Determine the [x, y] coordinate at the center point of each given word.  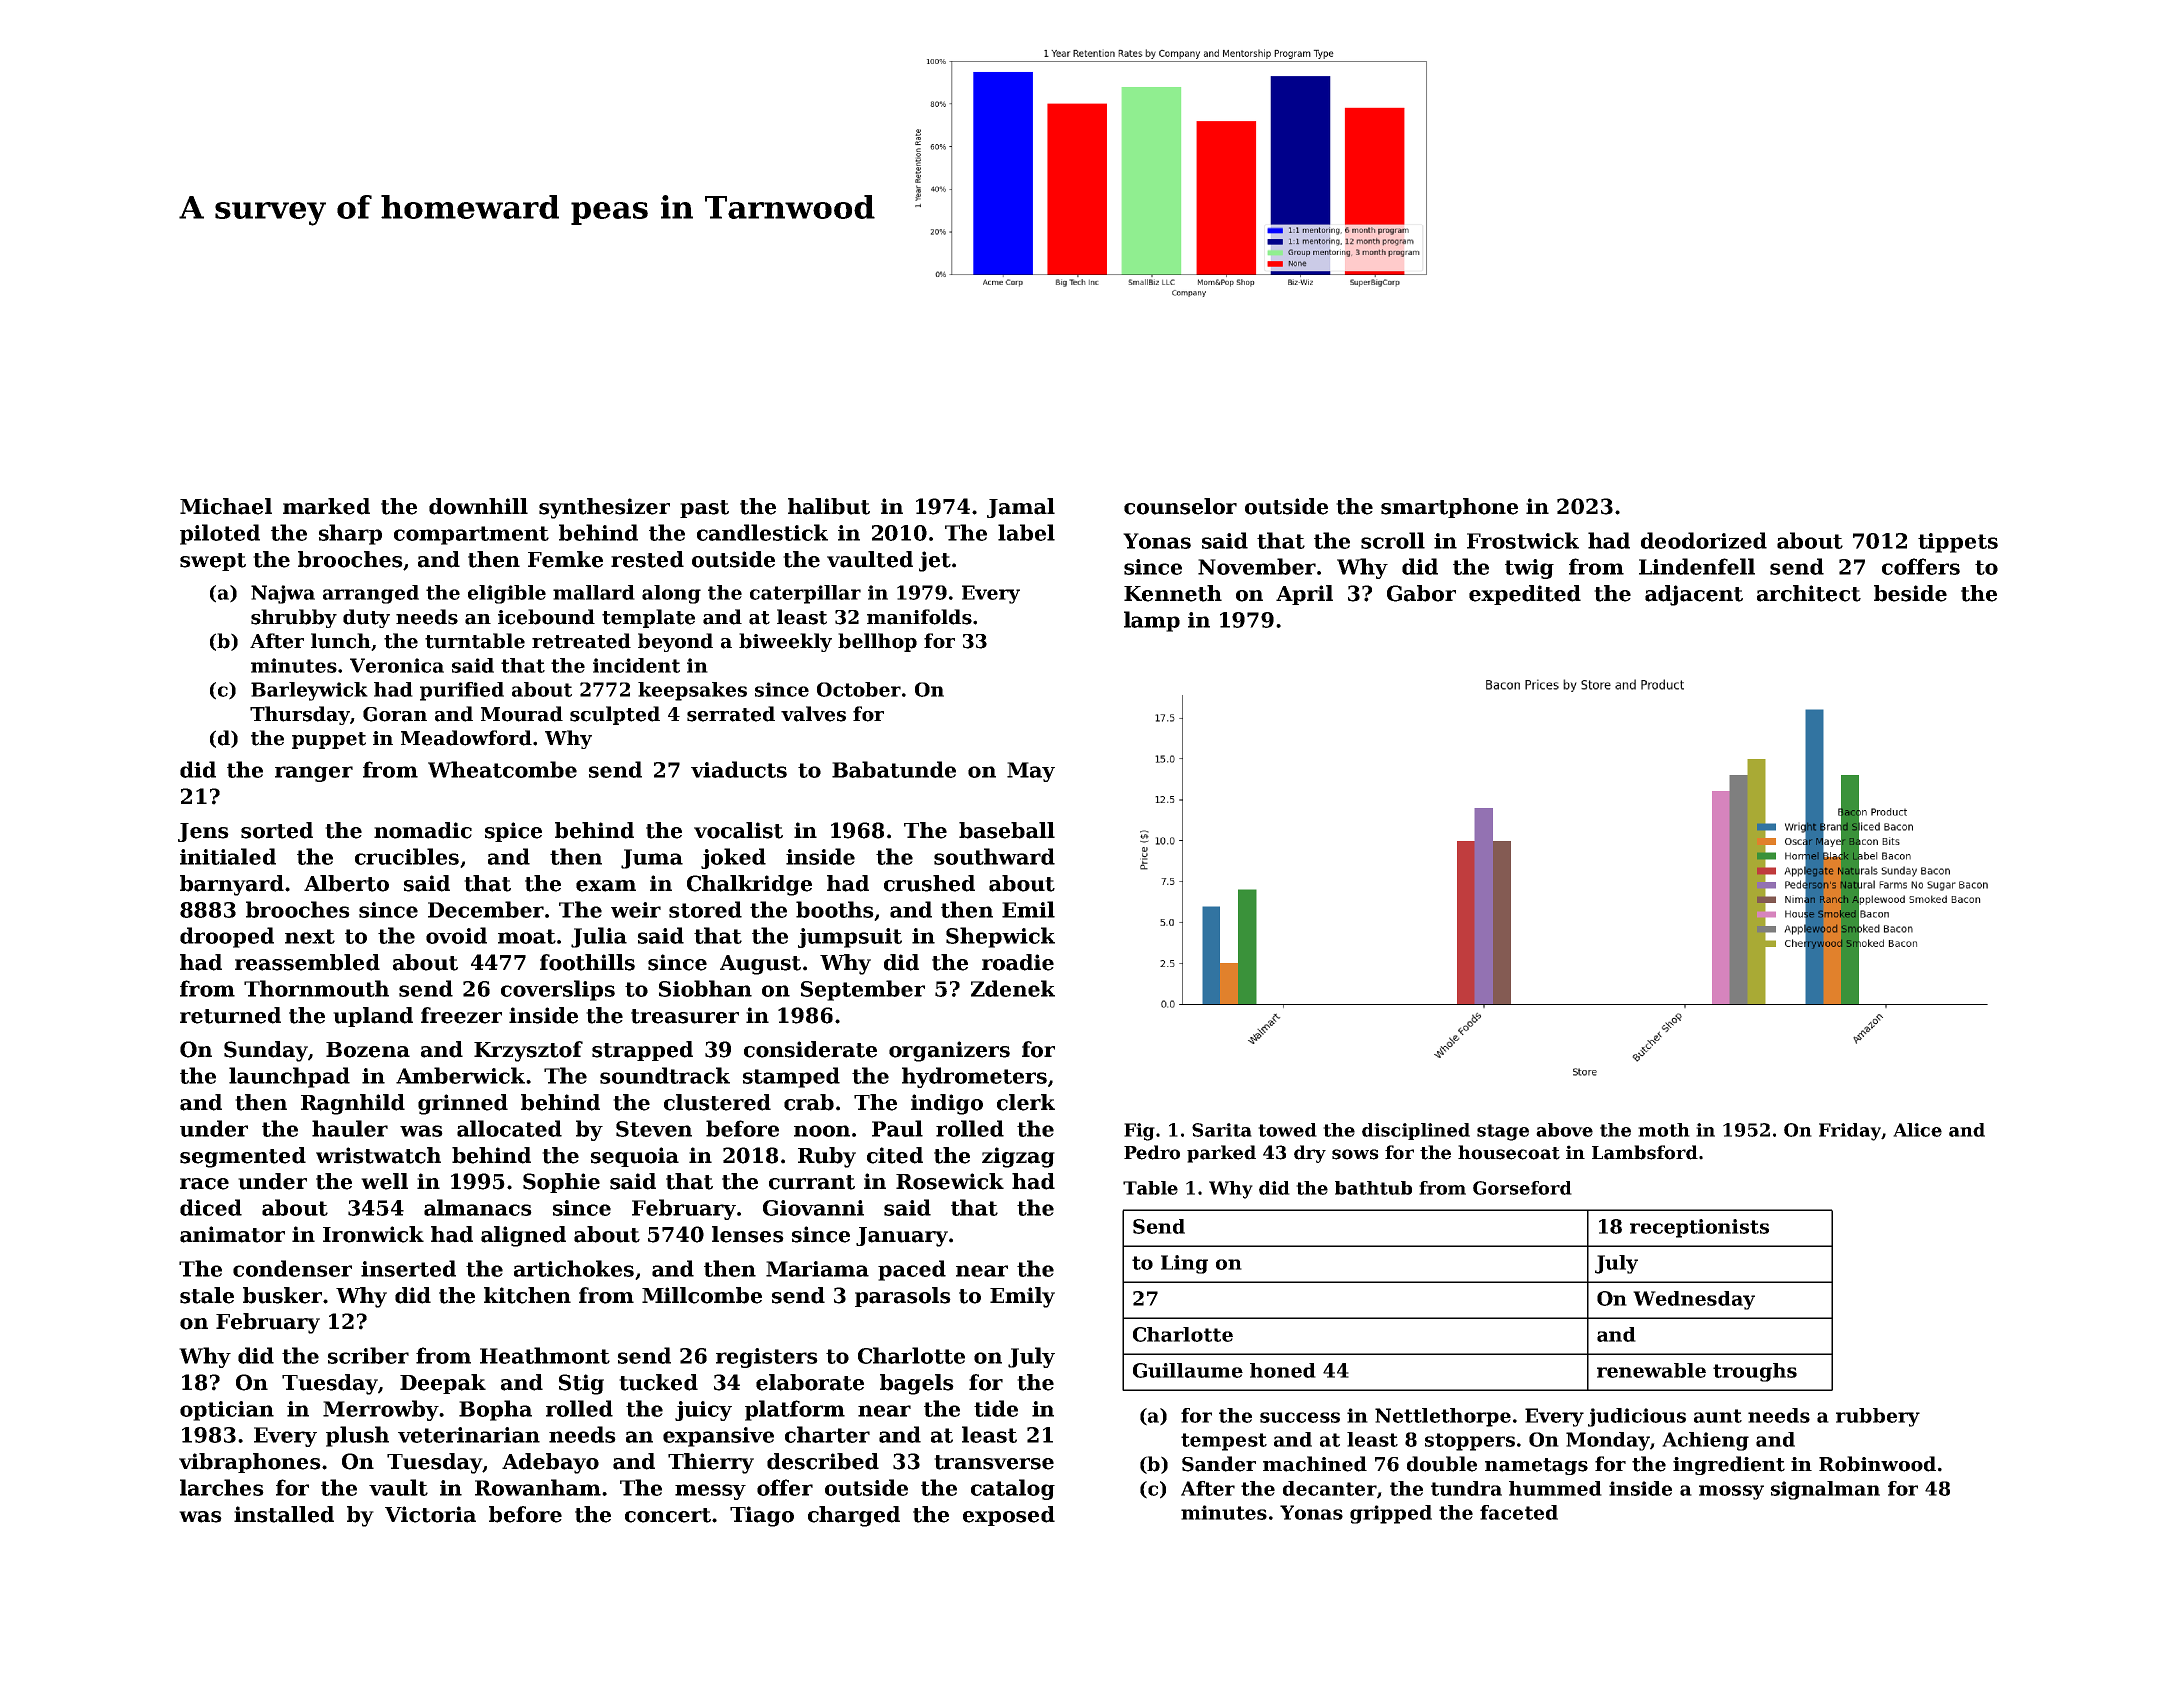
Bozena [368, 1050]
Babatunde [894, 769]
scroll [1393, 540]
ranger [314, 774]
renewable [1651, 1370]
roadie [1018, 962]
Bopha [495, 1410]
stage [1503, 1132]
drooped [227, 937]
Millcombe [702, 1295]
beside [1910, 593]
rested [647, 559]
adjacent [1694, 595]
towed [1287, 1130]
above [1564, 1130]
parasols [903, 1297]
